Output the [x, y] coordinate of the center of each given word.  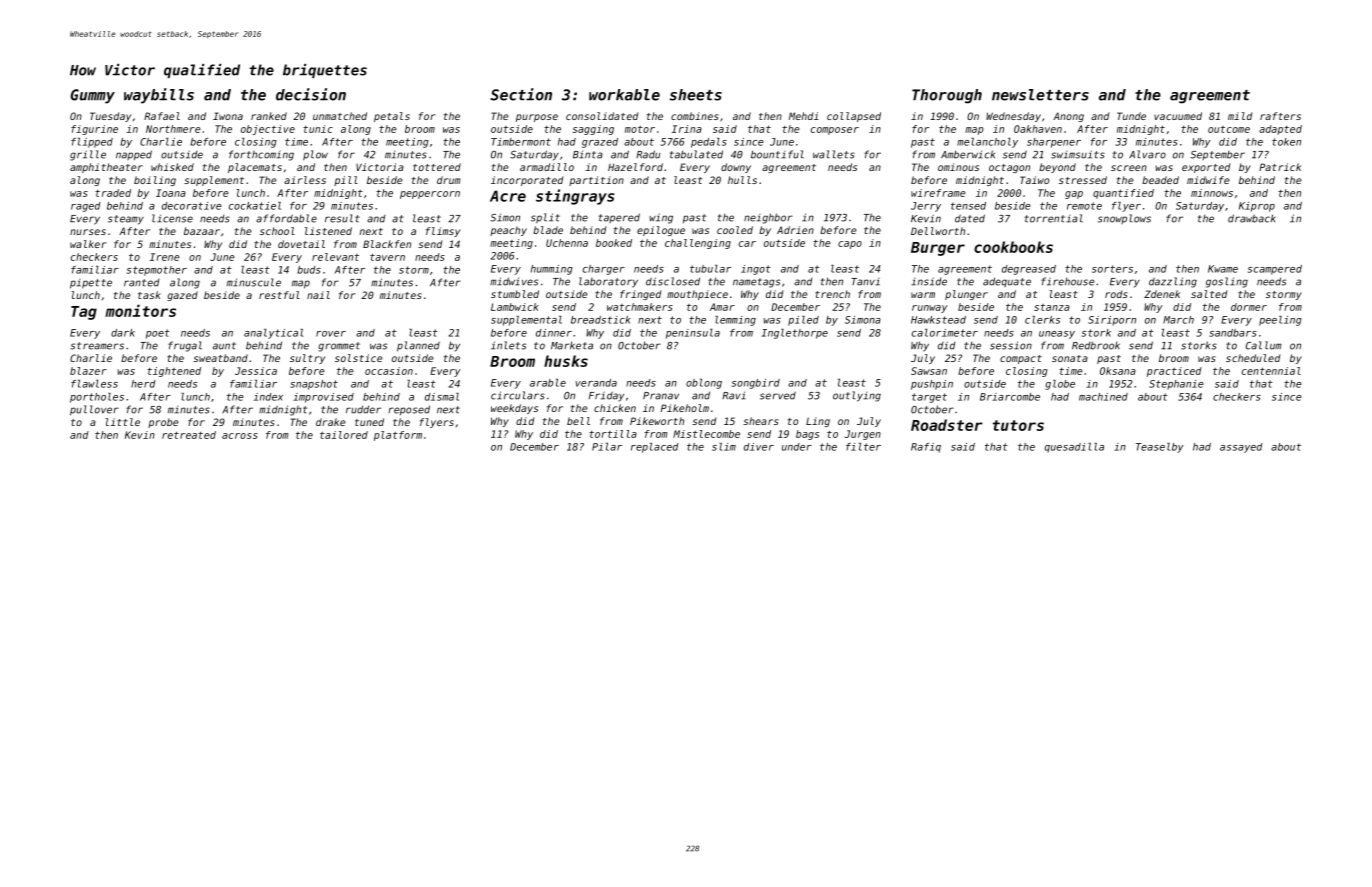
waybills [159, 96]
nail [318, 295]
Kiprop [1257, 207]
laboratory [608, 282]
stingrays [575, 197]
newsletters [1040, 95]
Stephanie [1176, 385]
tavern [387, 257]
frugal [185, 346]
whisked [172, 167]
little [122, 422]
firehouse [1068, 281]
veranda [596, 383]
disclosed [673, 281]
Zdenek [1162, 294]
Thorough [947, 96]
